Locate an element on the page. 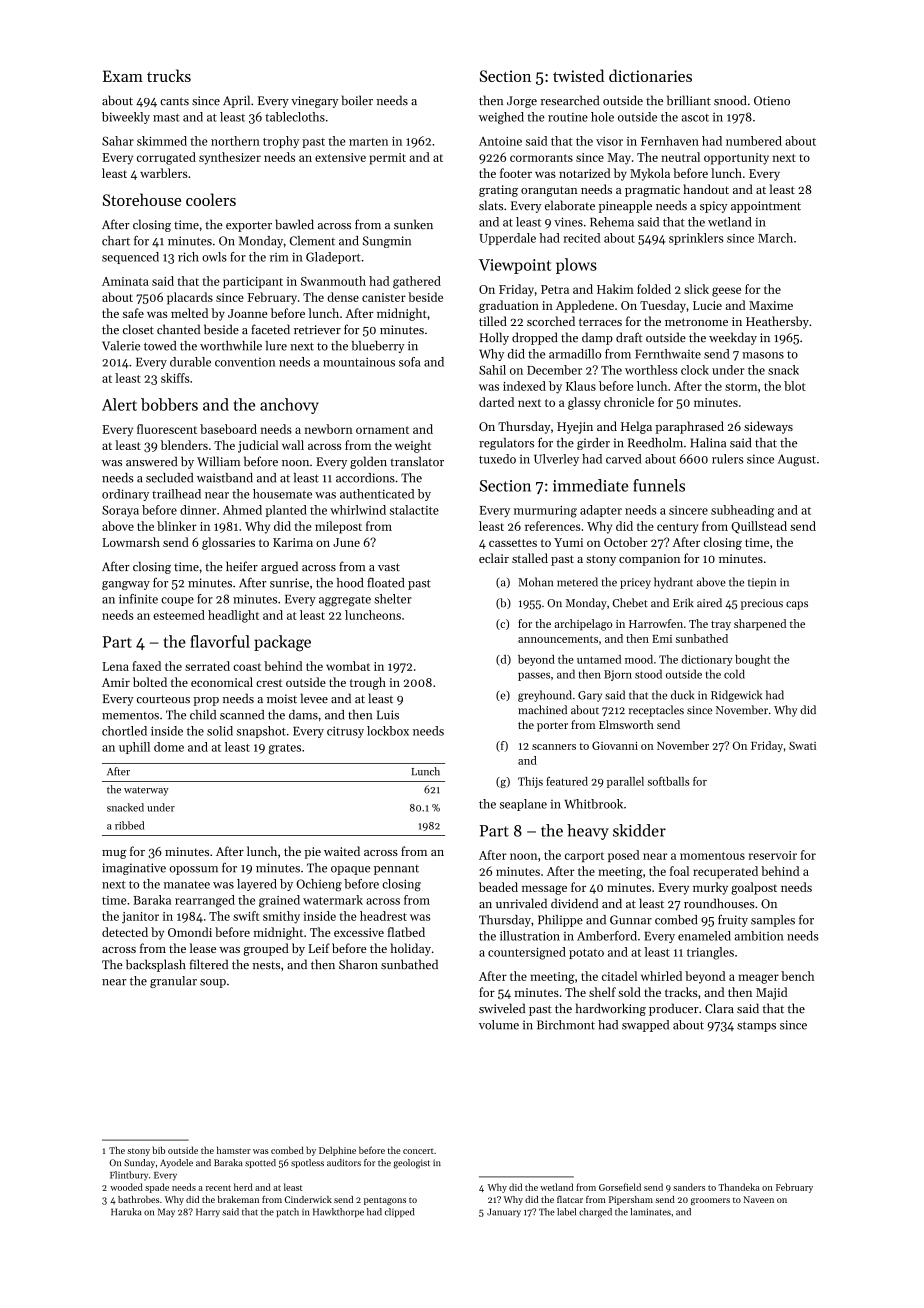  faxed is located at coordinates (146, 666).
